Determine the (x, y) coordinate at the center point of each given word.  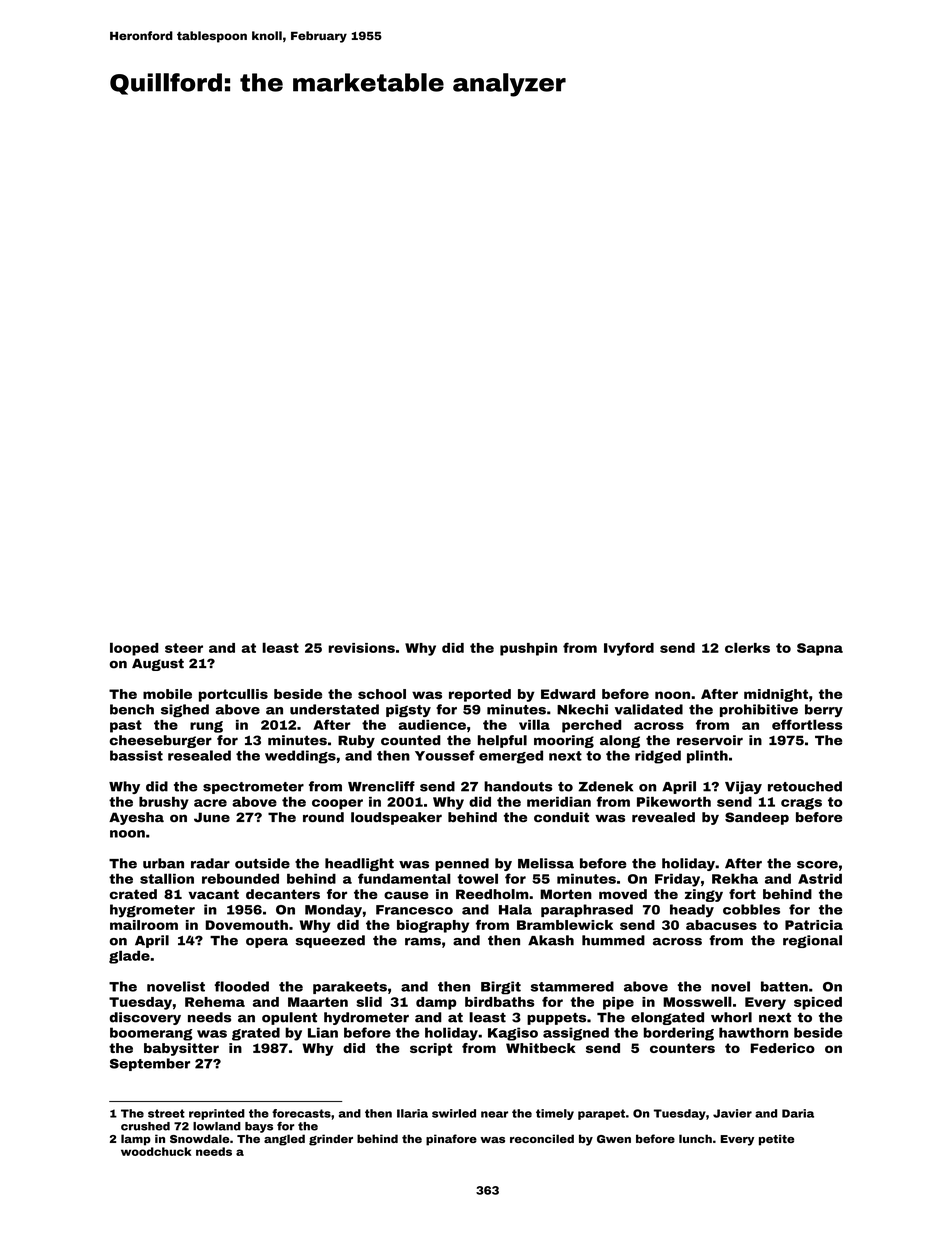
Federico (783, 1048)
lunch (695, 1138)
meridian (559, 802)
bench (132, 709)
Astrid (820, 878)
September (150, 1064)
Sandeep (757, 818)
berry (824, 710)
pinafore (451, 1140)
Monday (333, 911)
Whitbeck (541, 1048)
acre (210, 803)
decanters (283, 894)
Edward (568, 694)
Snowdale (199, 1138)
